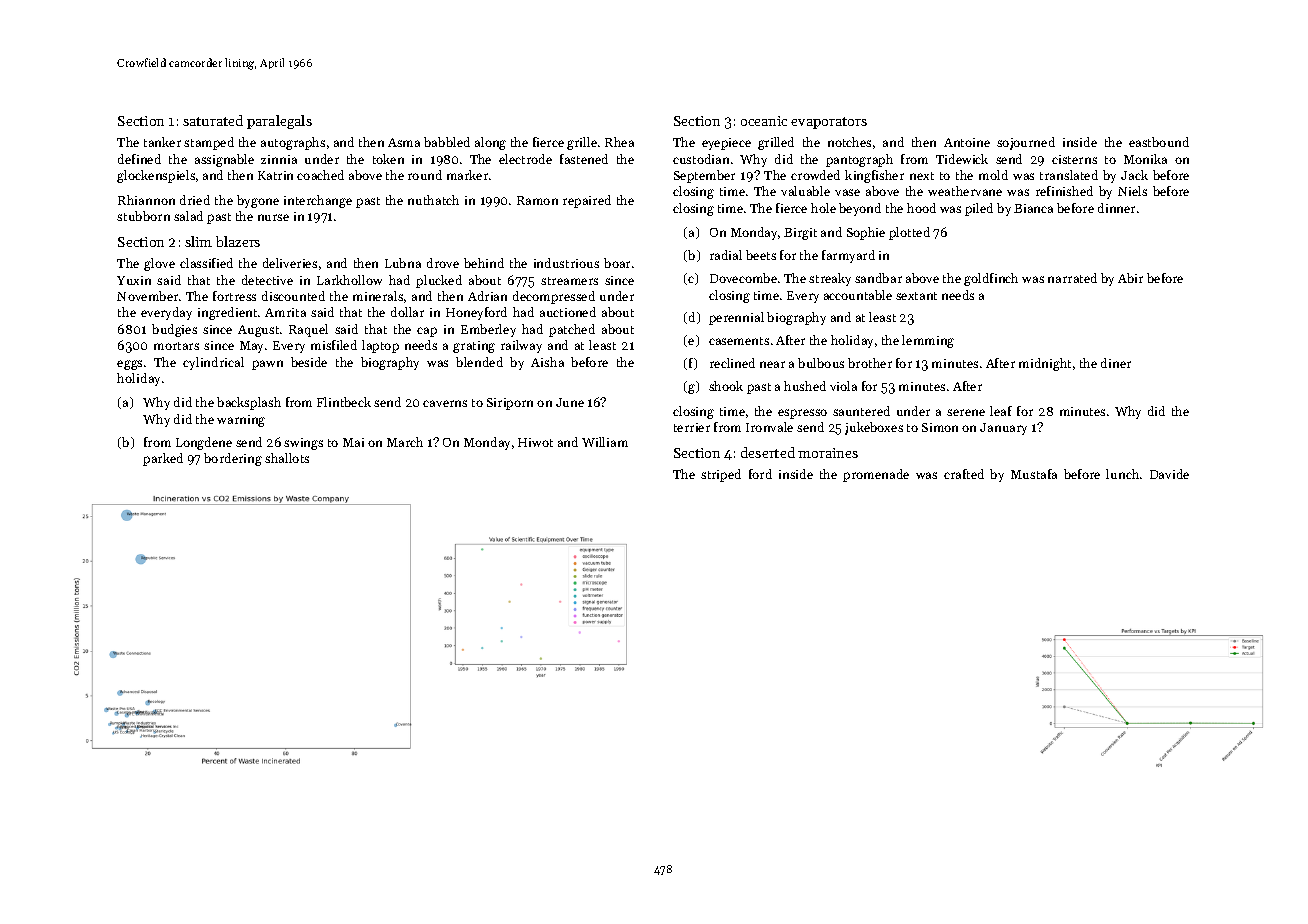 Image resolution: width=1308 pixels, height=924 pixels. Describe the element at coordinates (1045, 364) in the screenshot. I see `midnight` at that location.
